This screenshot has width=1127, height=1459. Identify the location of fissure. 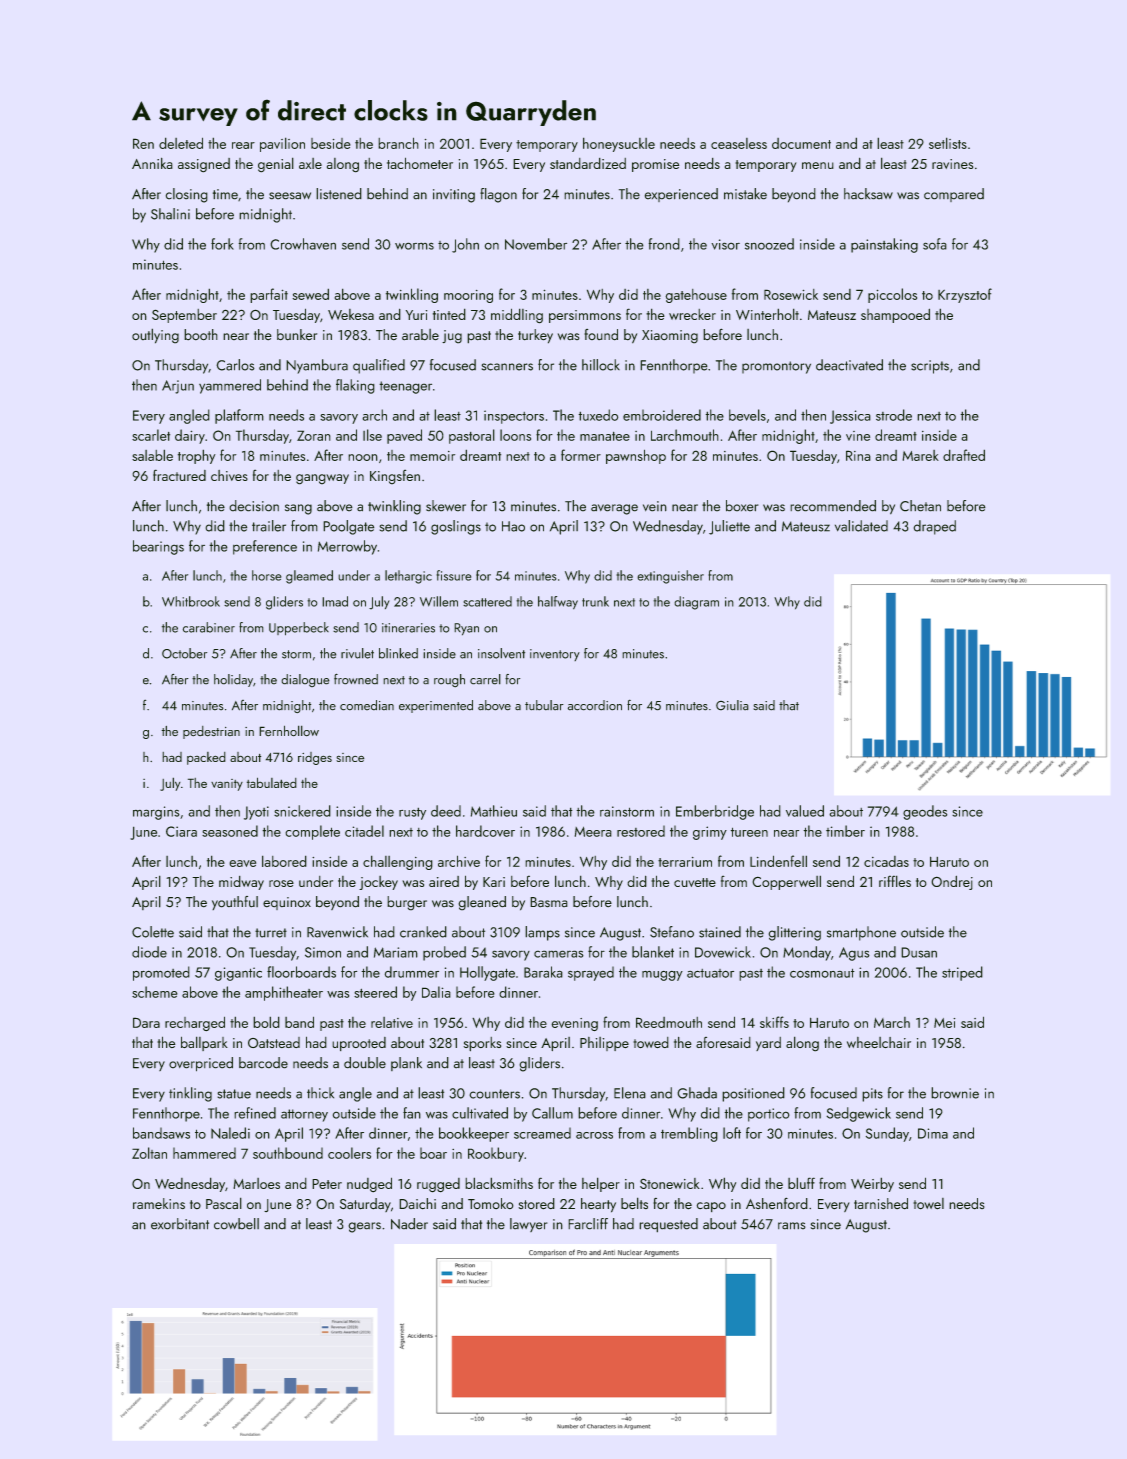
(453, 575).
